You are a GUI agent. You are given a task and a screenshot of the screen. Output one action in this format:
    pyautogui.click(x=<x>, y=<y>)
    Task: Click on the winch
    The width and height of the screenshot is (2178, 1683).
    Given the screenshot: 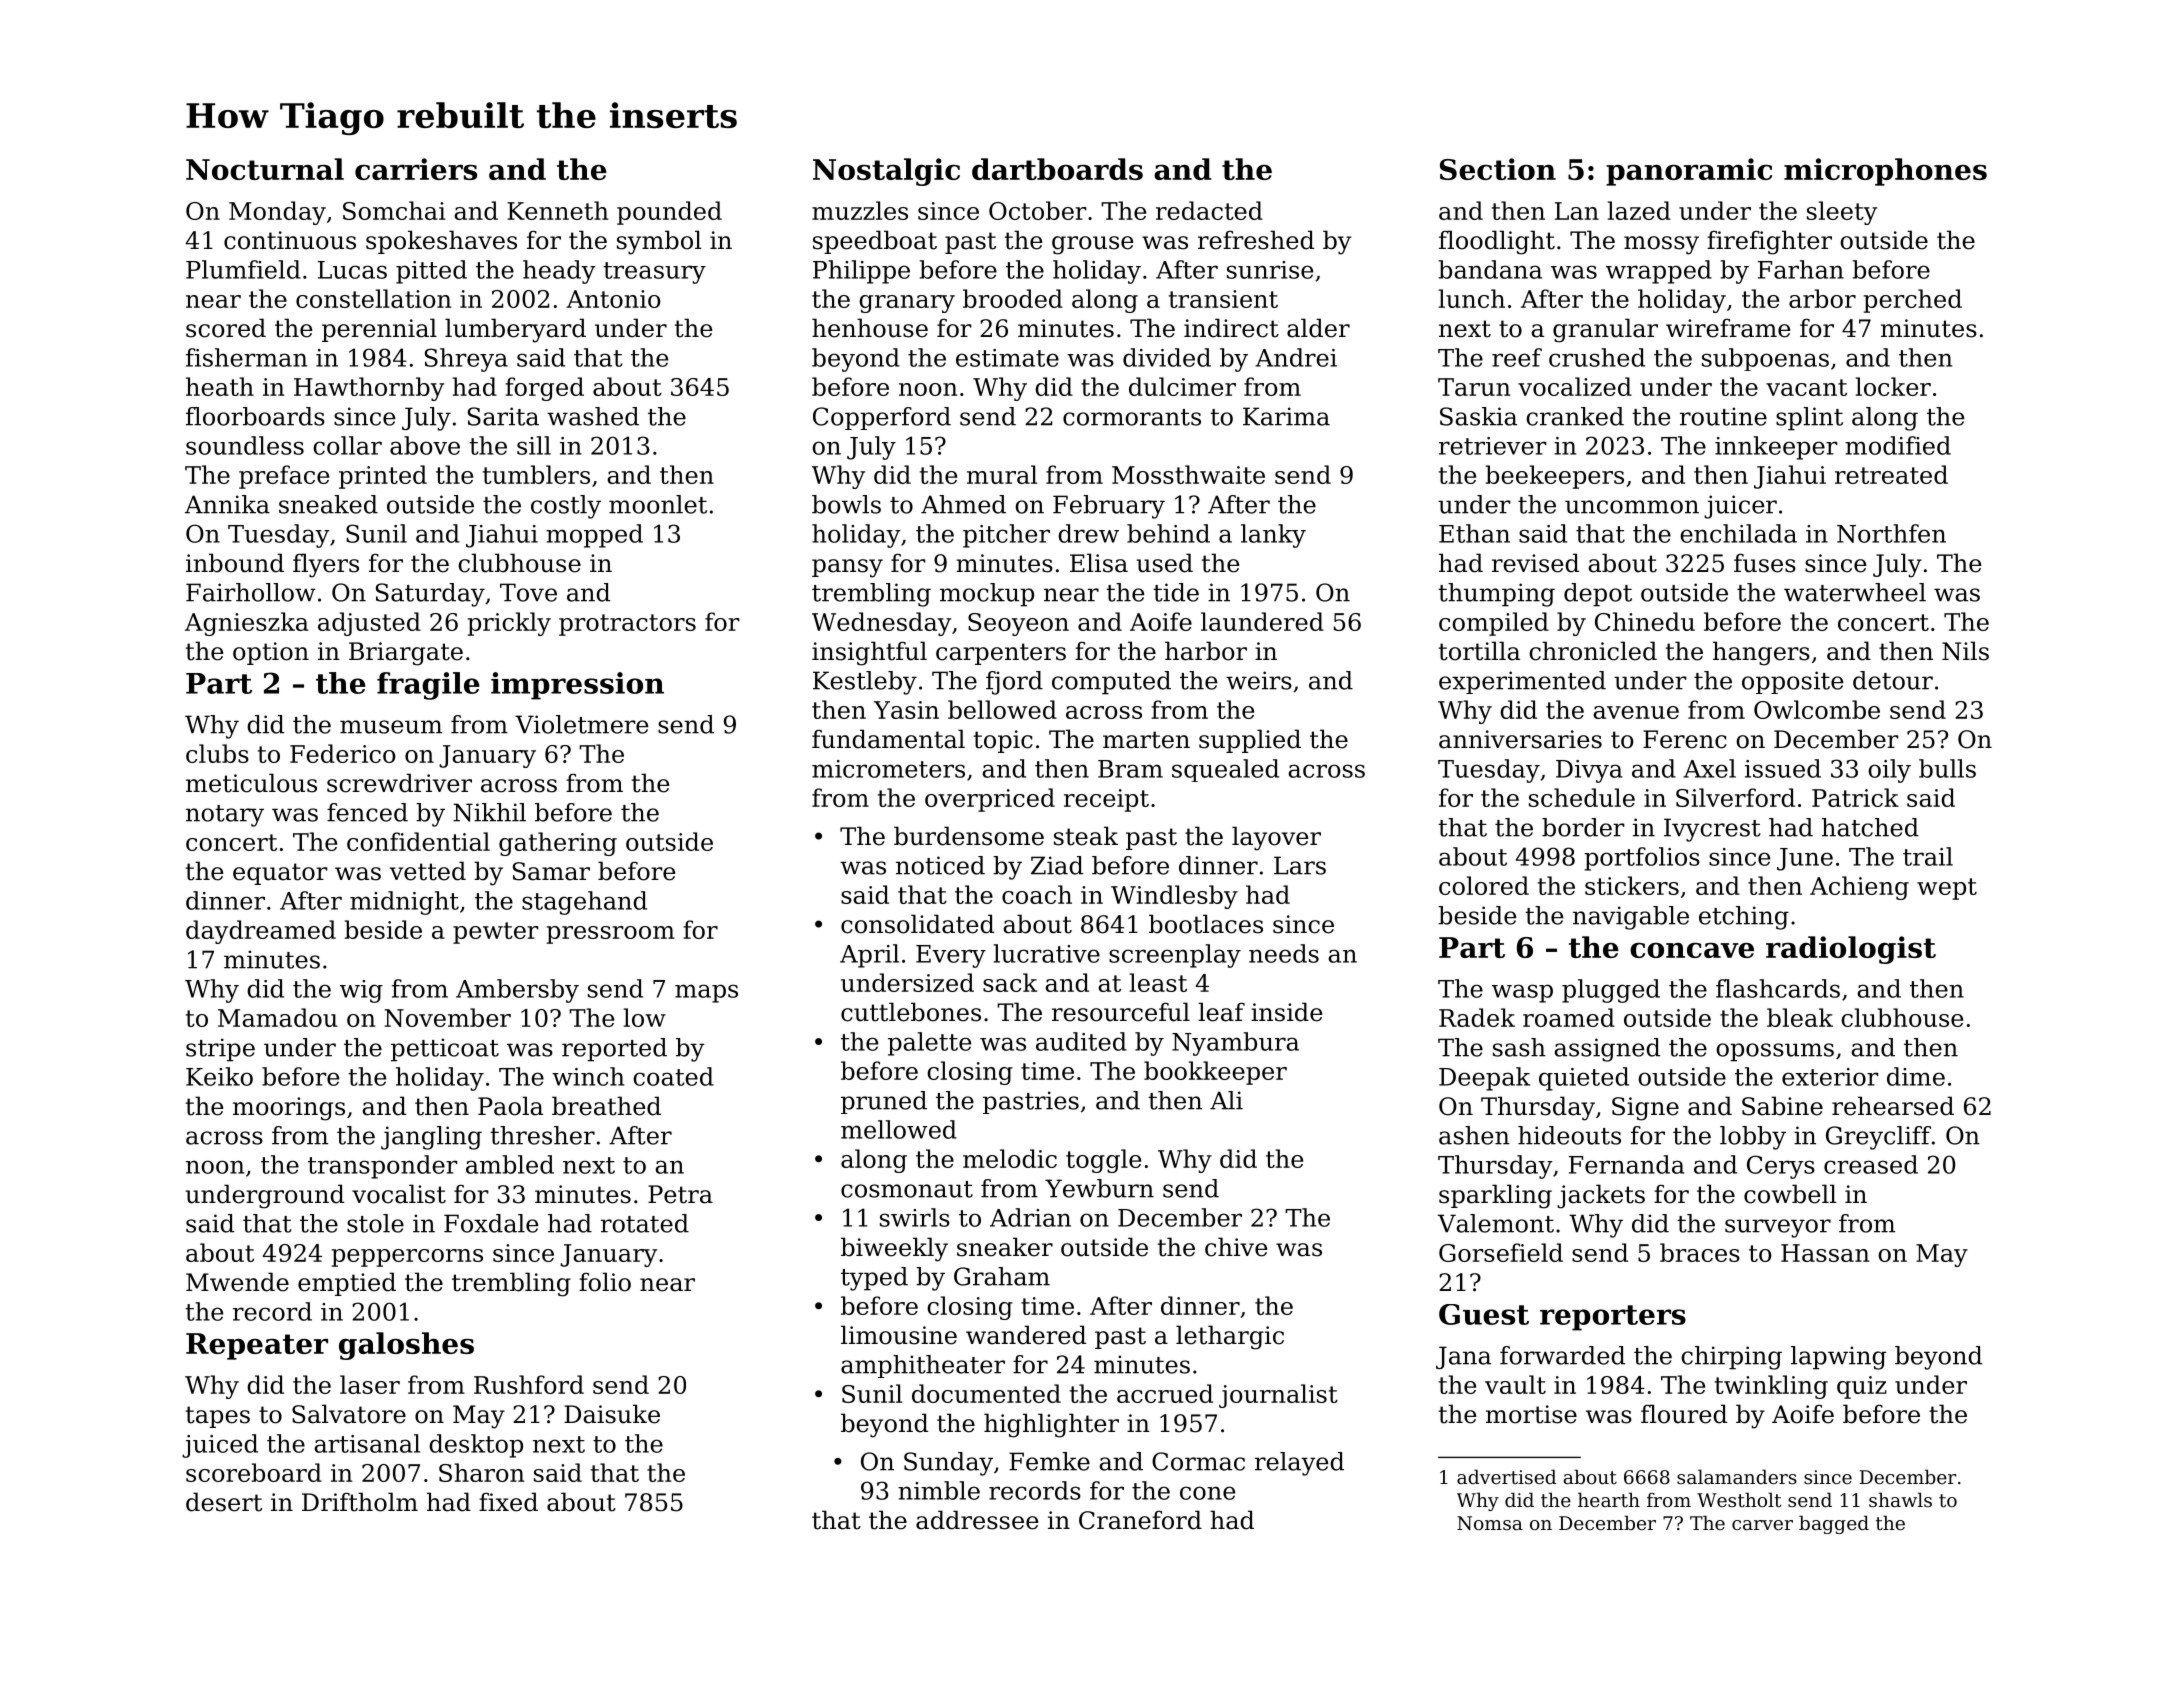 What is the action you would take?
    pyautogui.click(x=588, y=1076)
